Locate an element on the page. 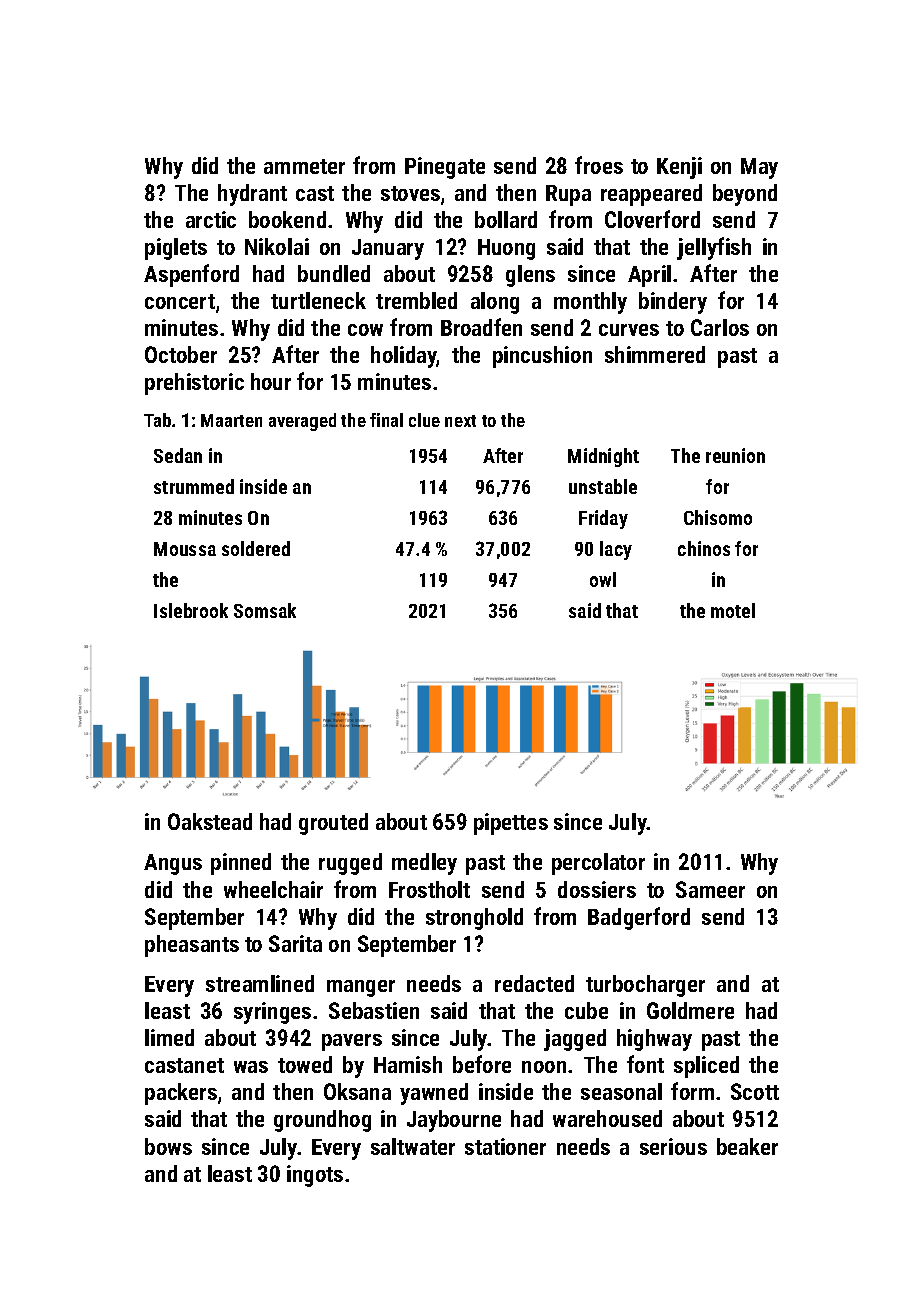 This page has height=1311, width=924. owl is located at coordinates (603, 579).
